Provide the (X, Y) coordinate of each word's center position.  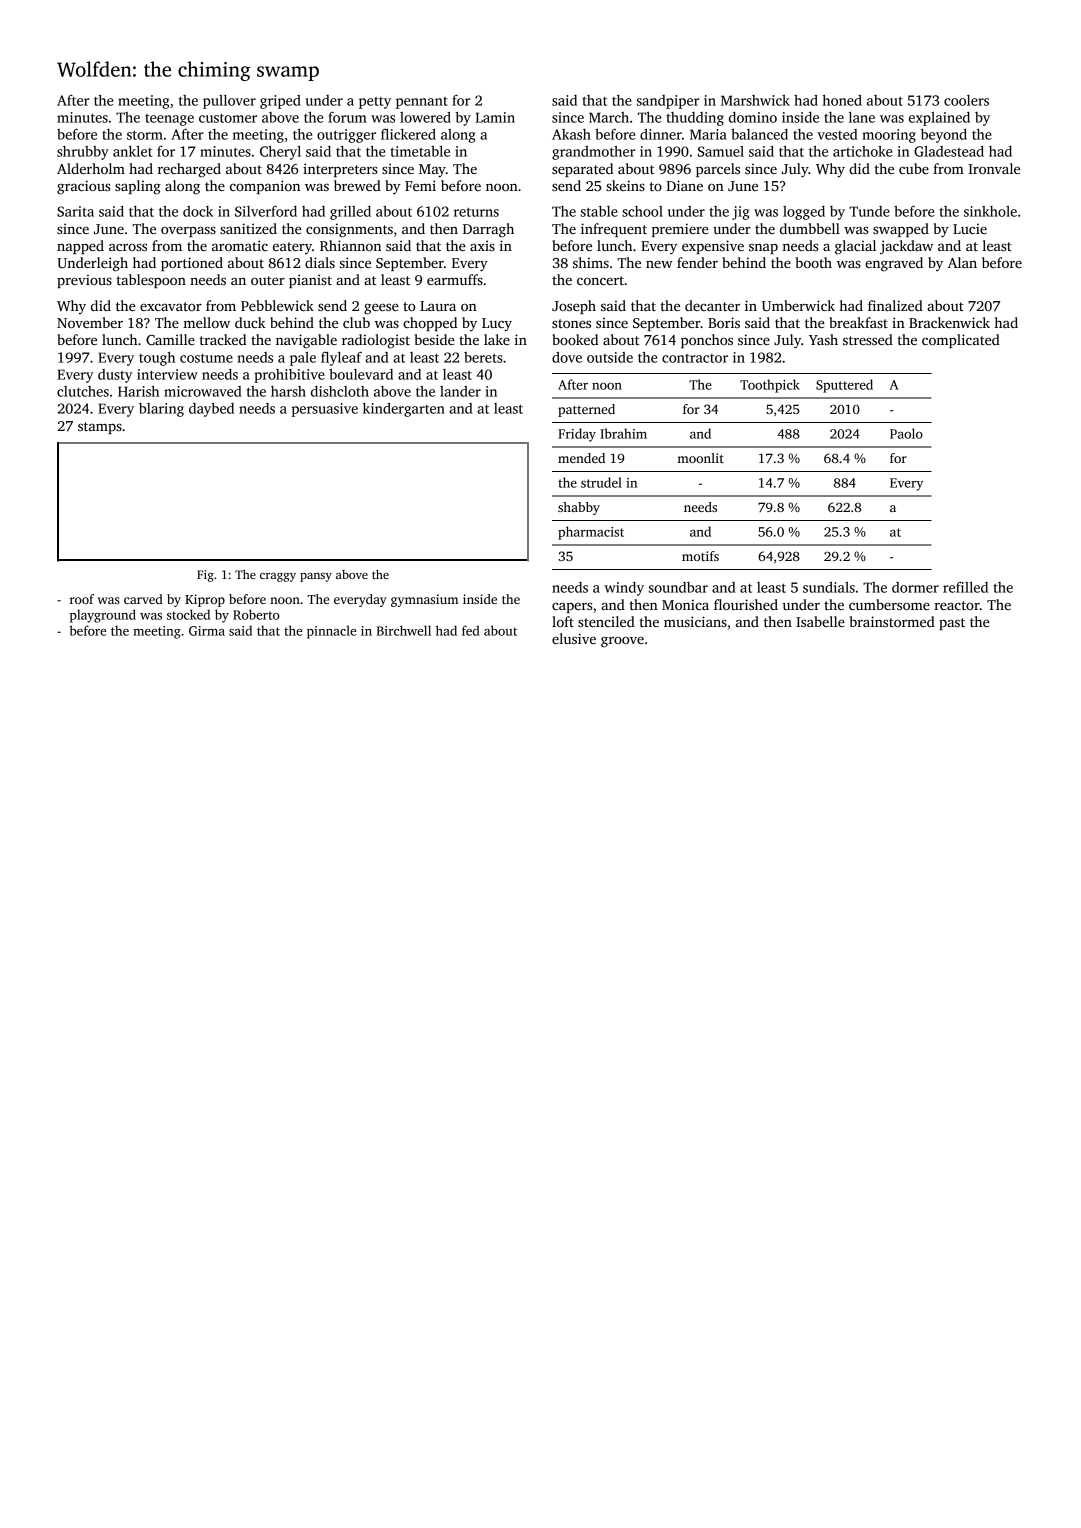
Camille (170, 339)
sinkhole (990, 211)
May (432, 171)
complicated (961, 341)
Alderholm (91, 168)
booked (575, 339)
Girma (207, 631)
